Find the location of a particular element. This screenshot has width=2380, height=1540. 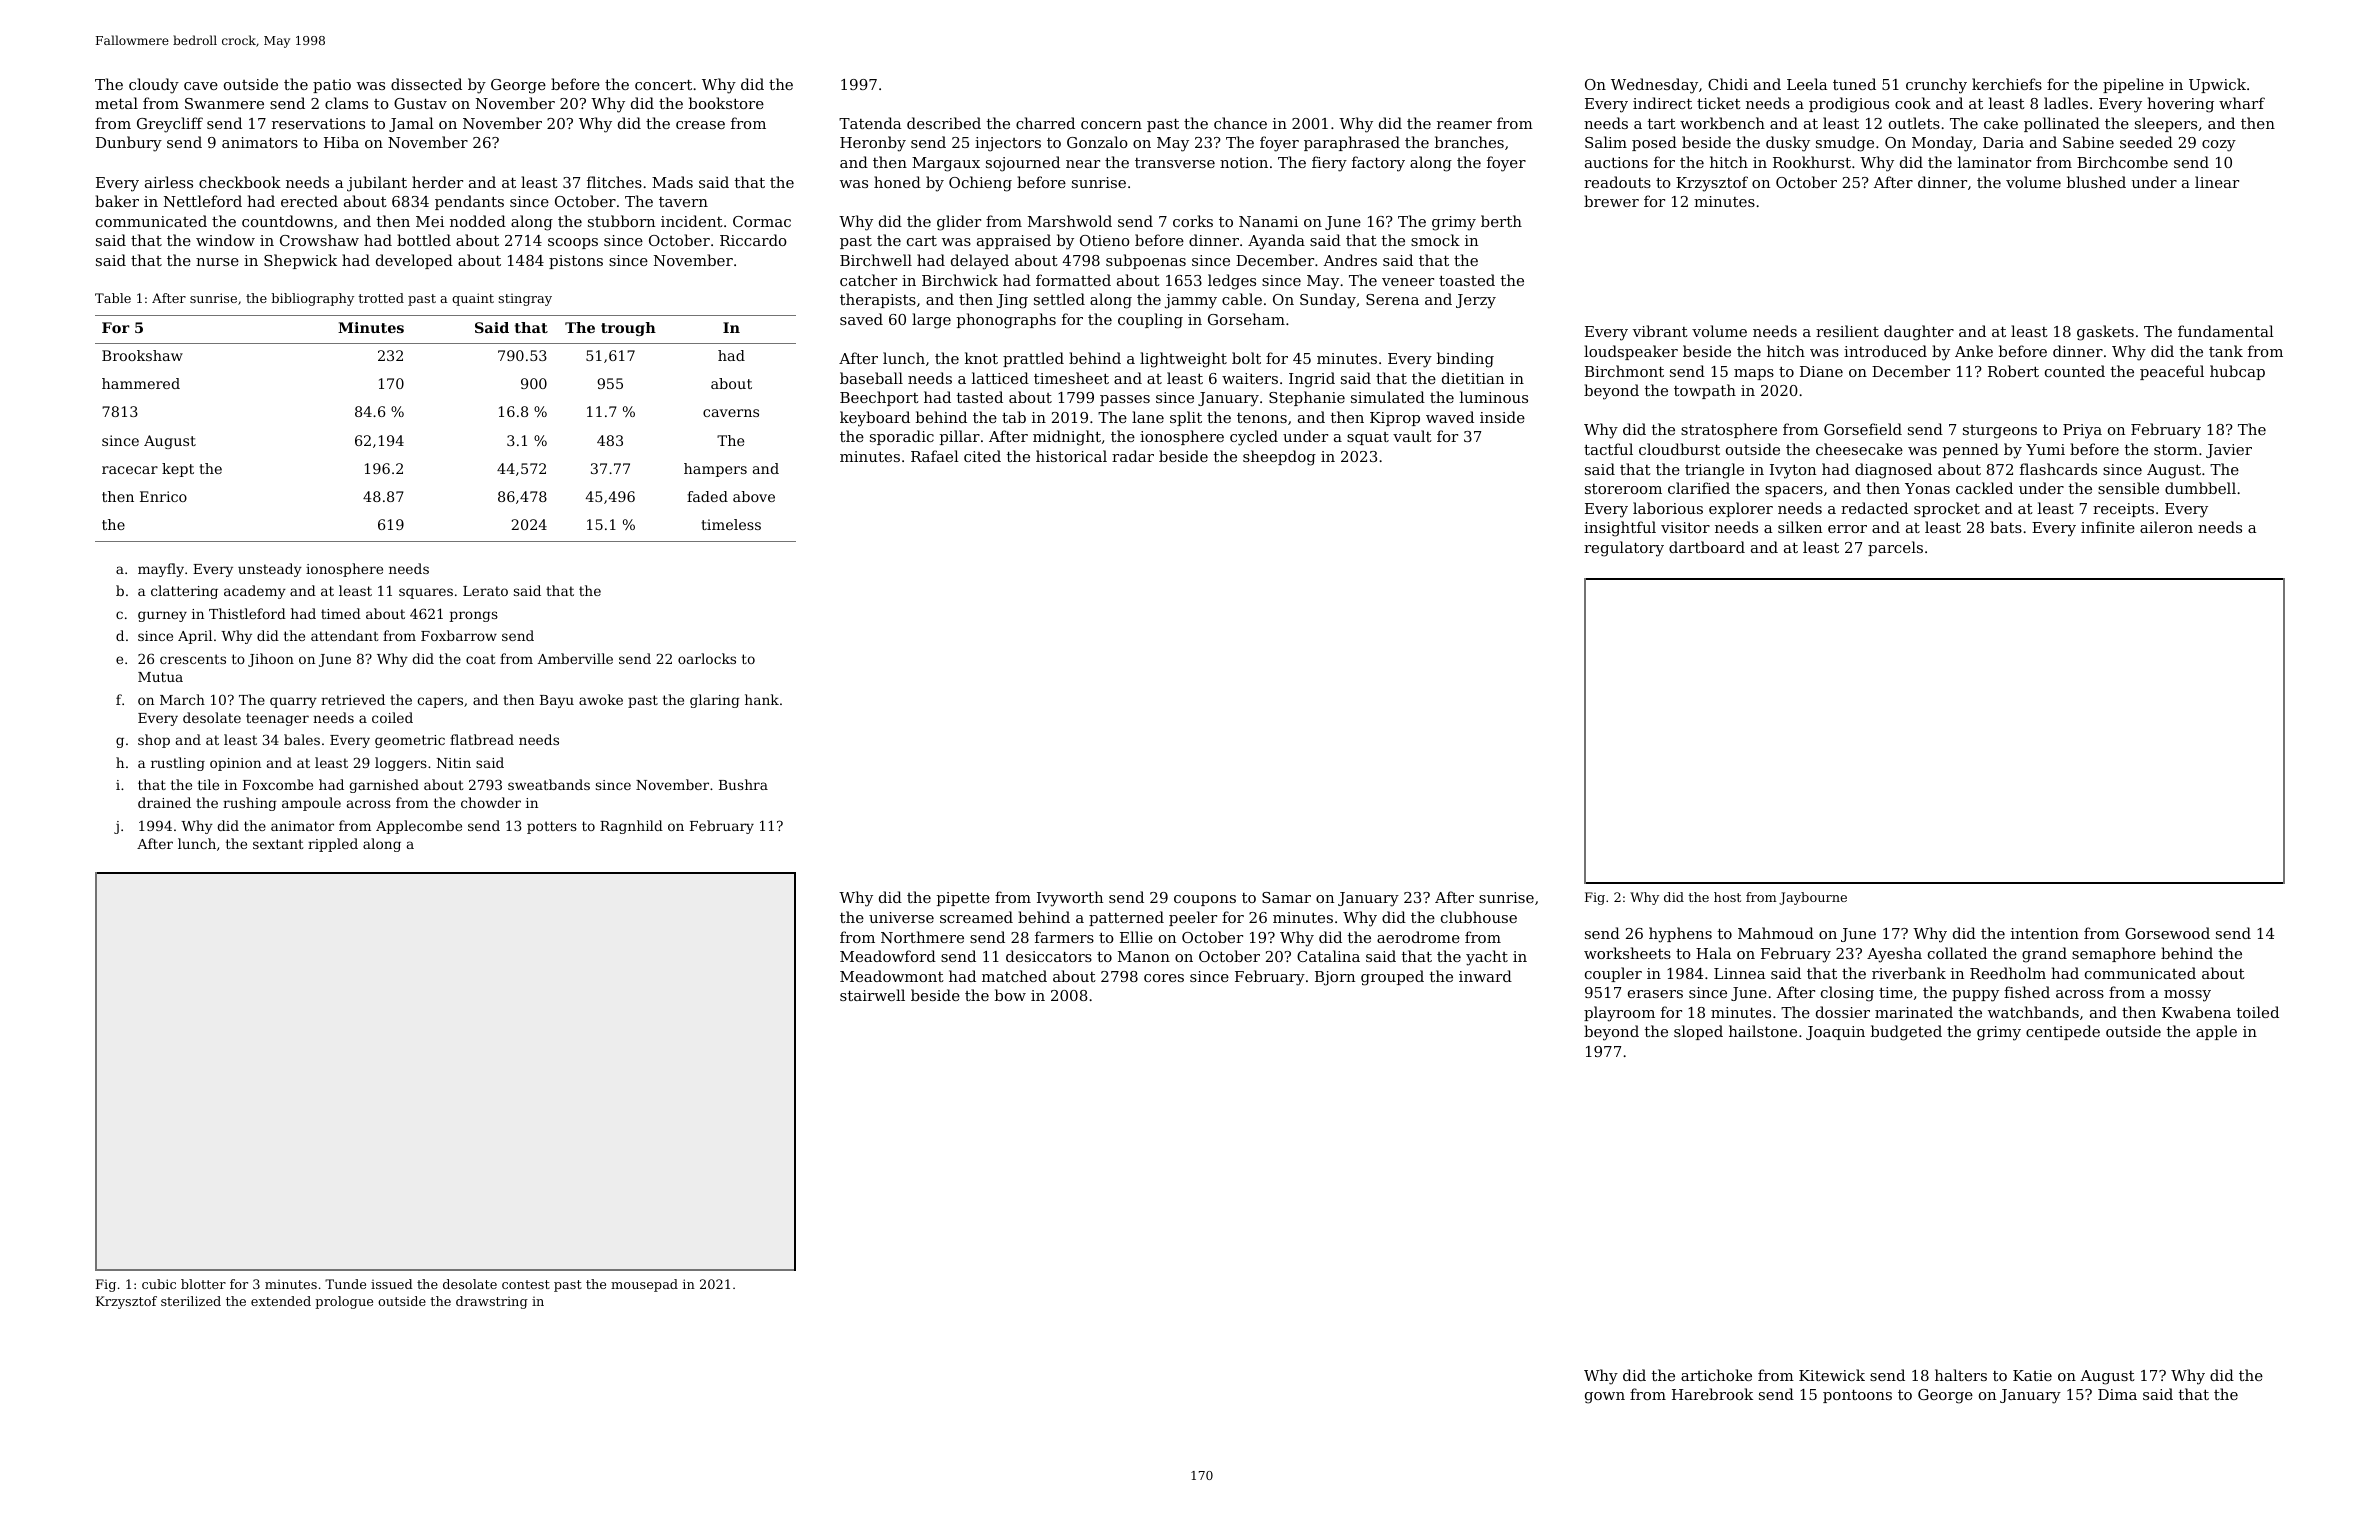

contest is located at coordinates (526, 1284).
